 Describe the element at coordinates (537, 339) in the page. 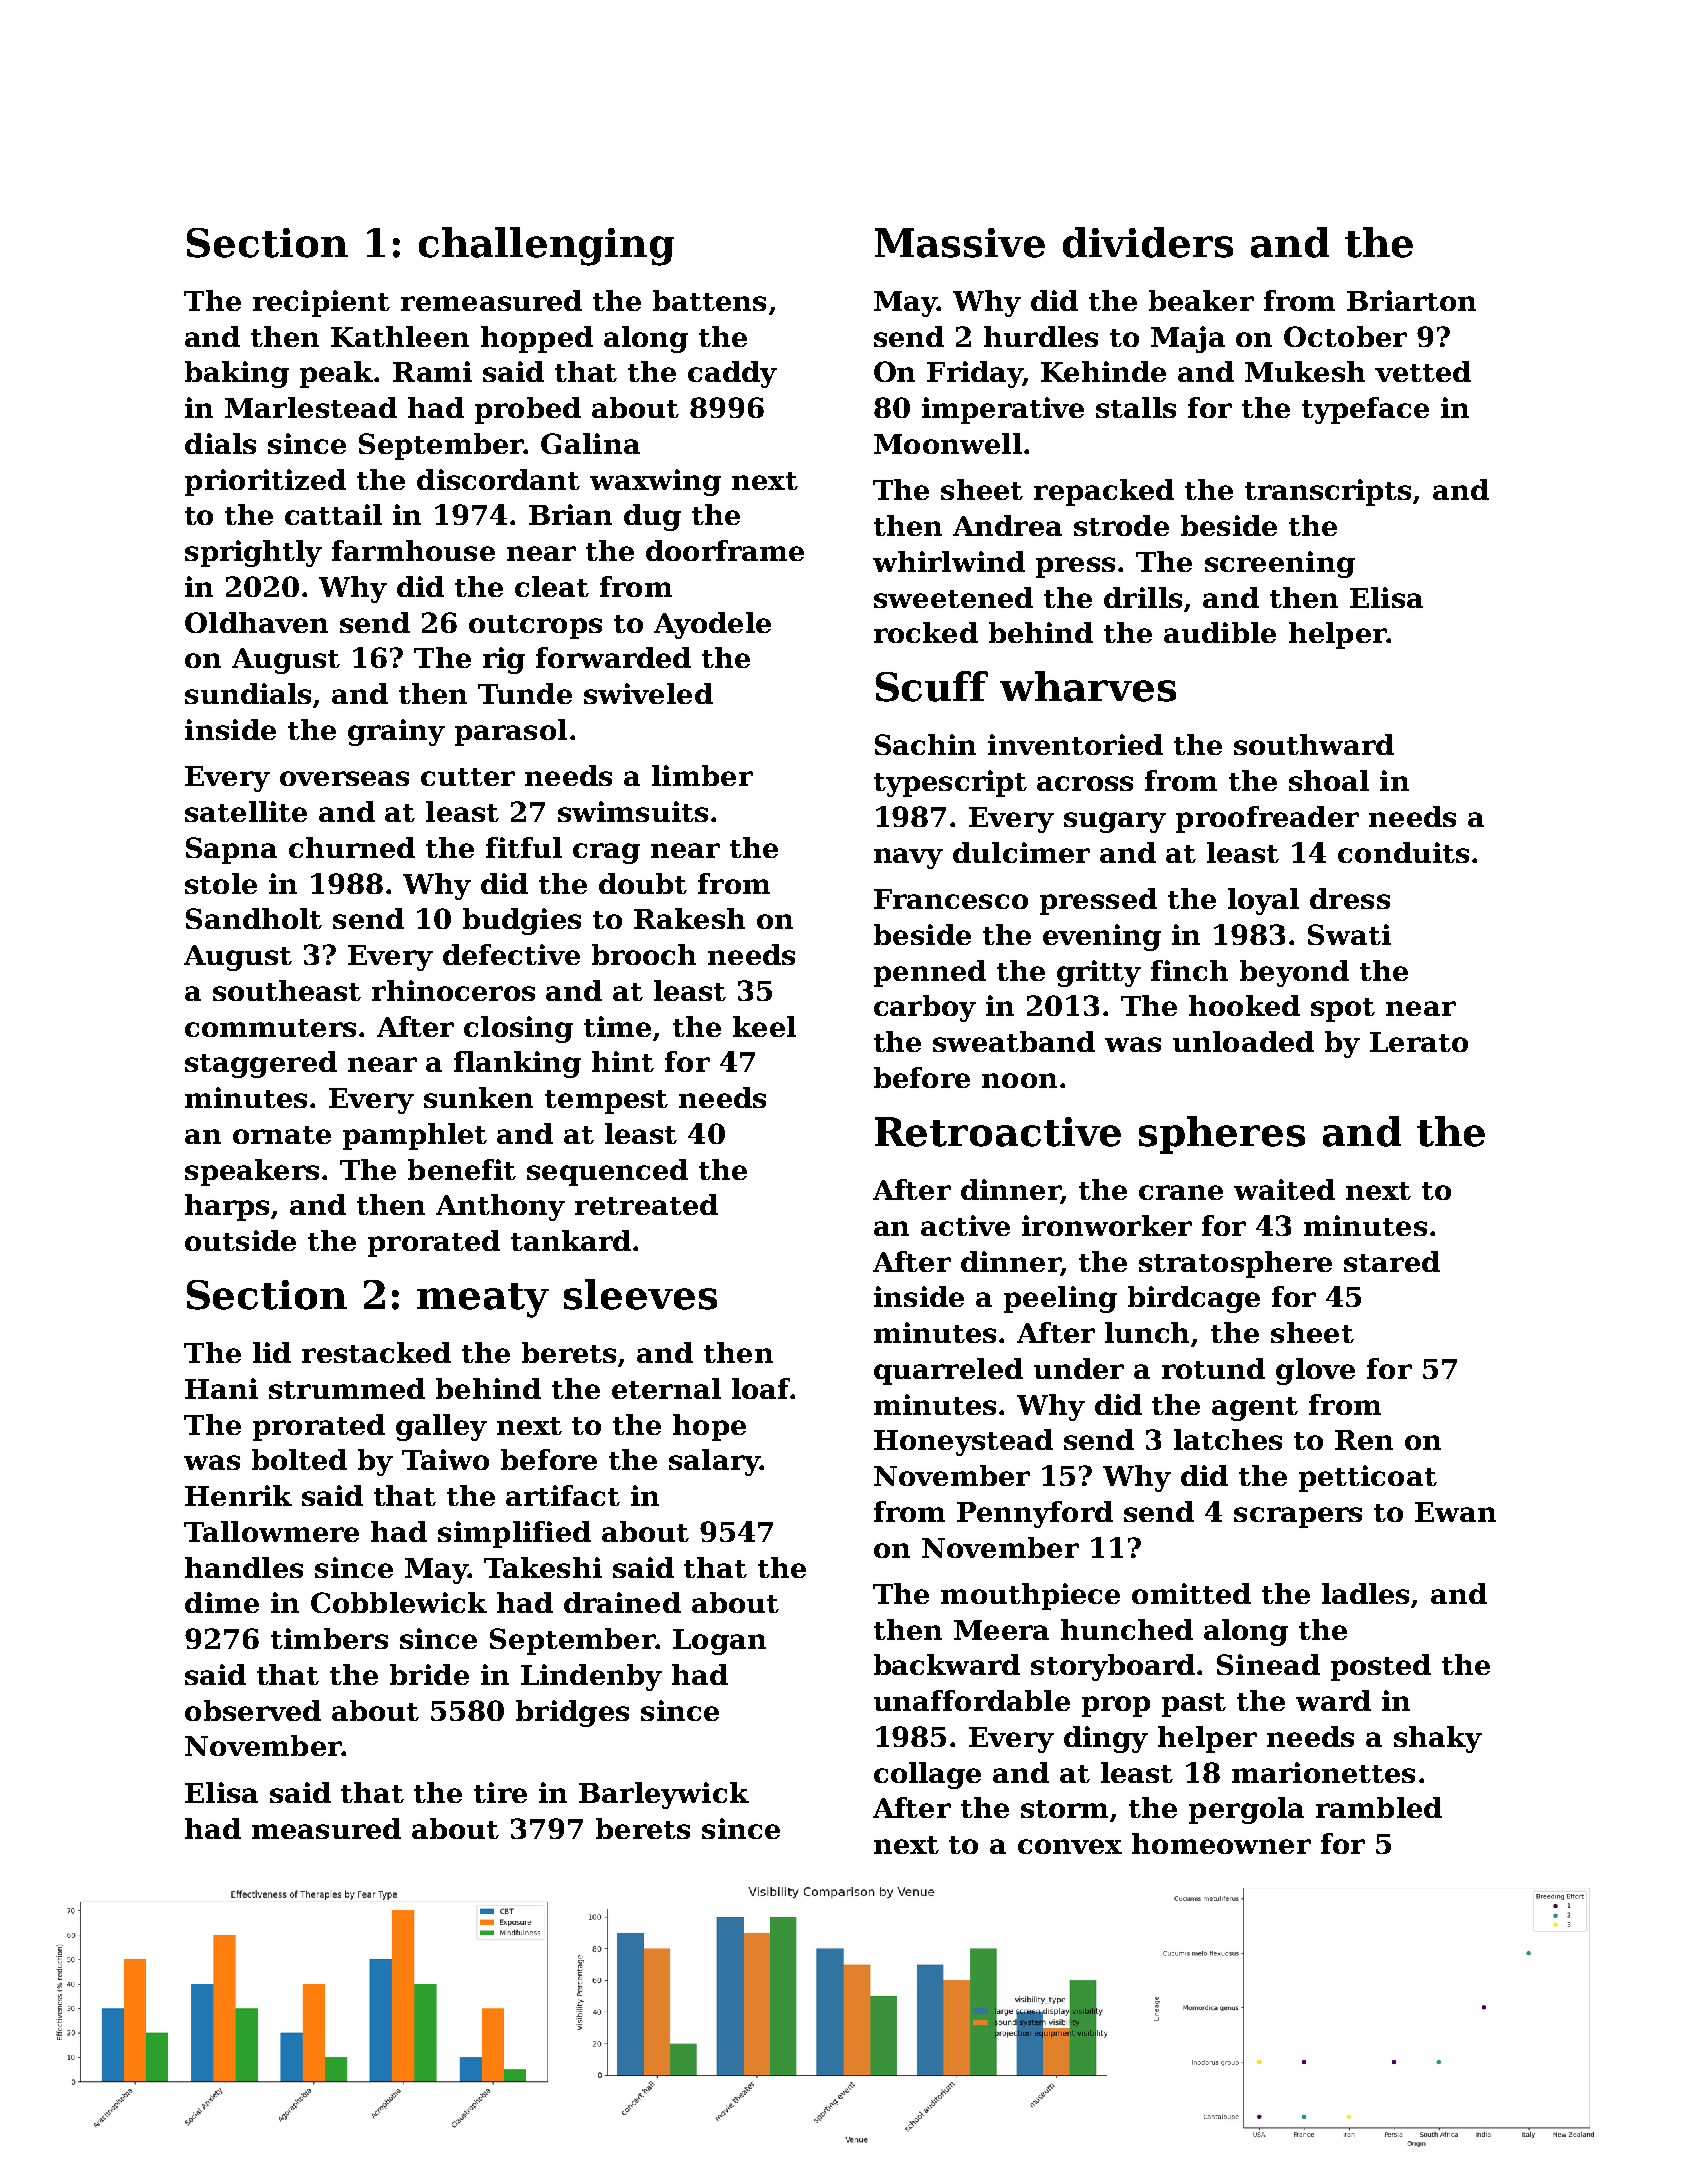

I see `hopped` at that location.
